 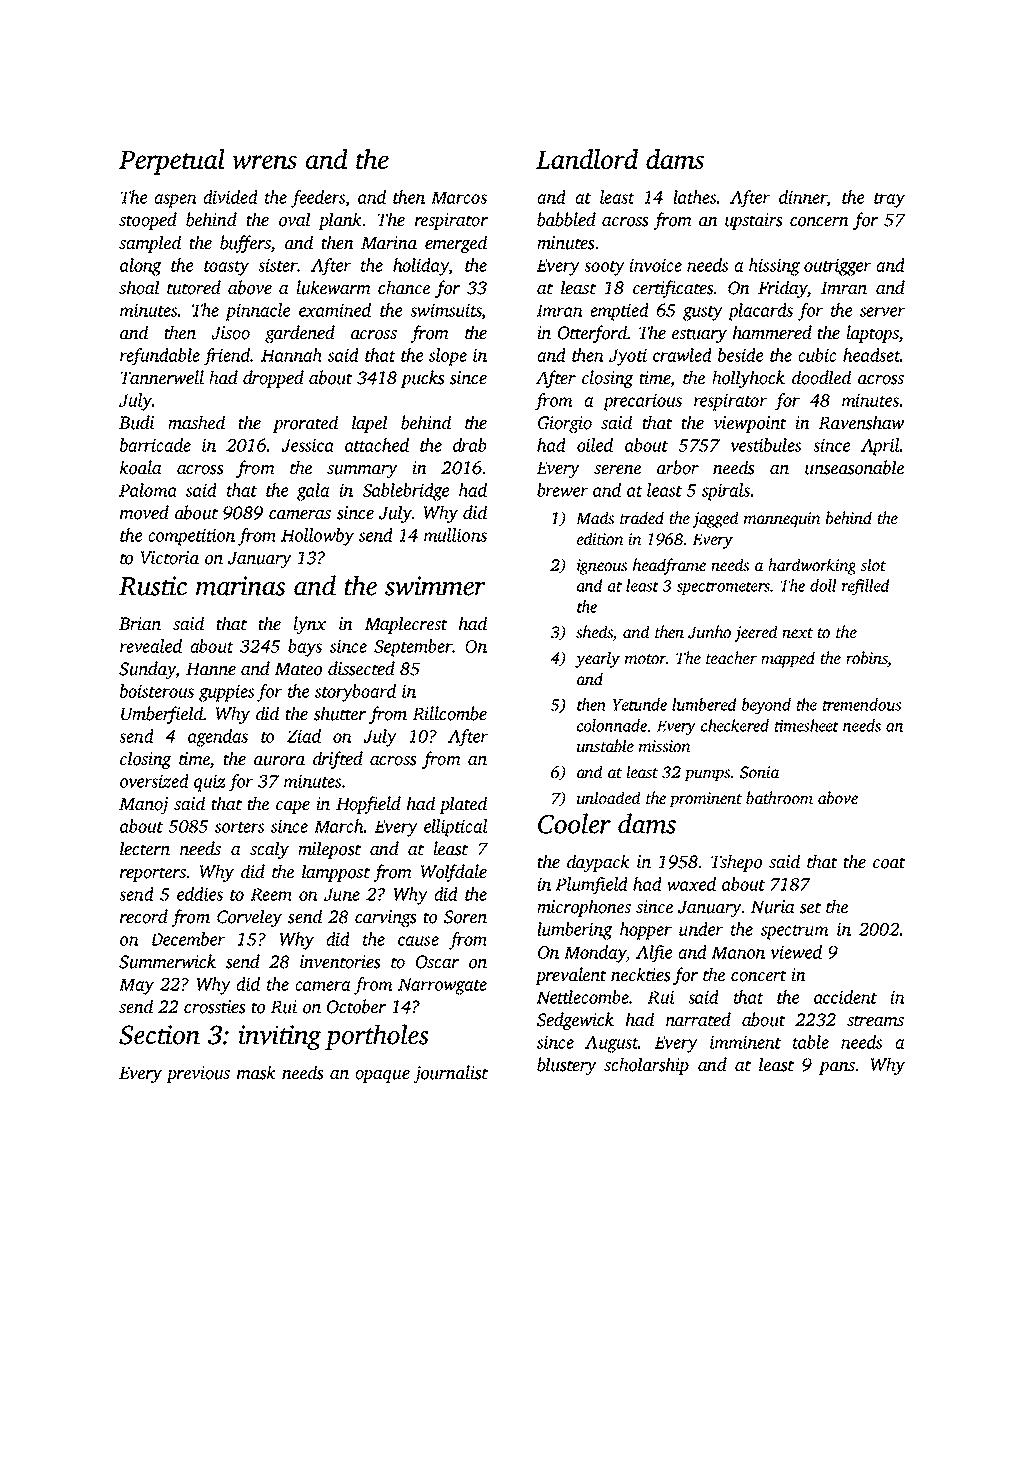 I want to click on pans, so click(x=837, y=1068).
